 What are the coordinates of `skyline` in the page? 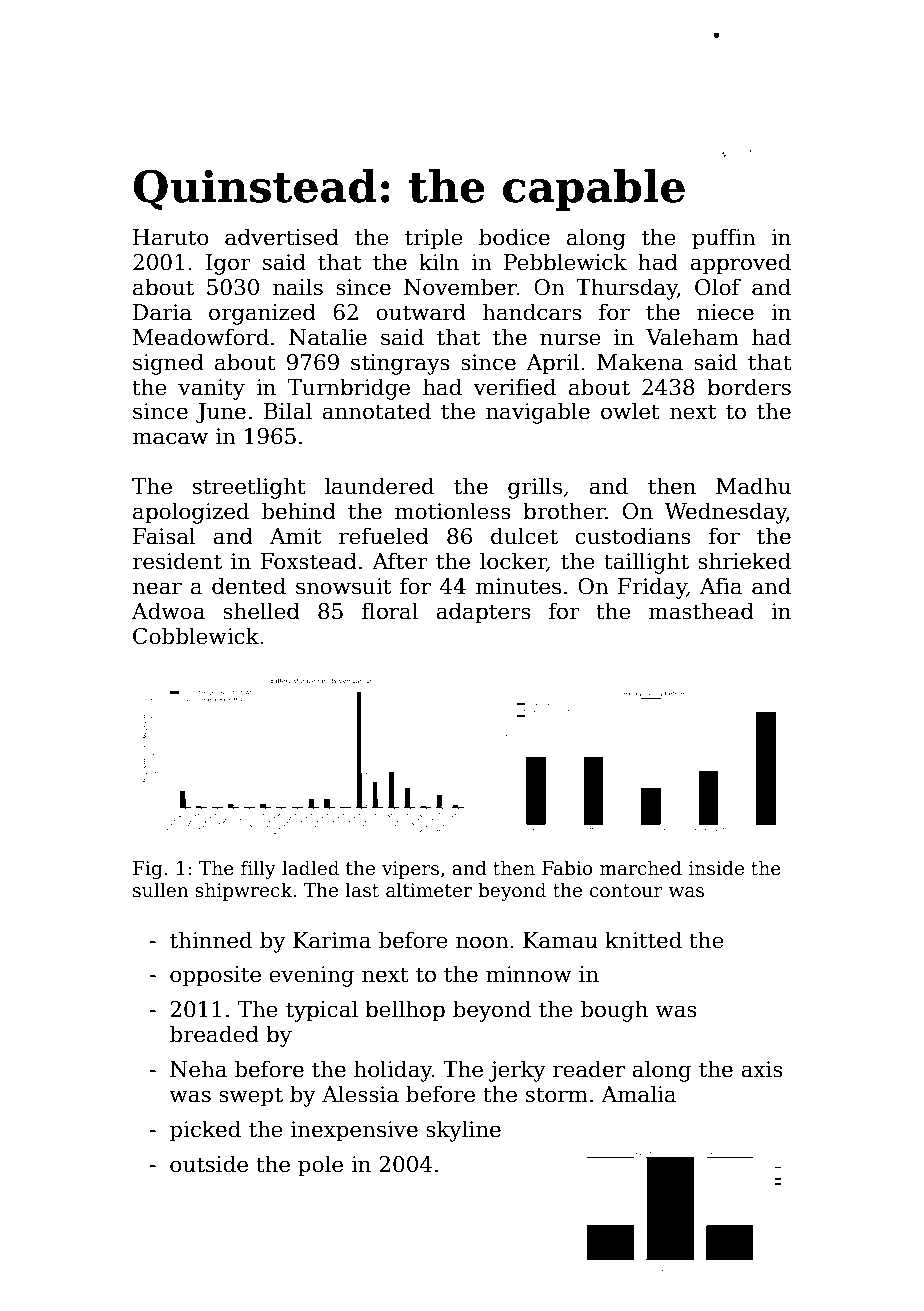 It's located at (463, 1131).
